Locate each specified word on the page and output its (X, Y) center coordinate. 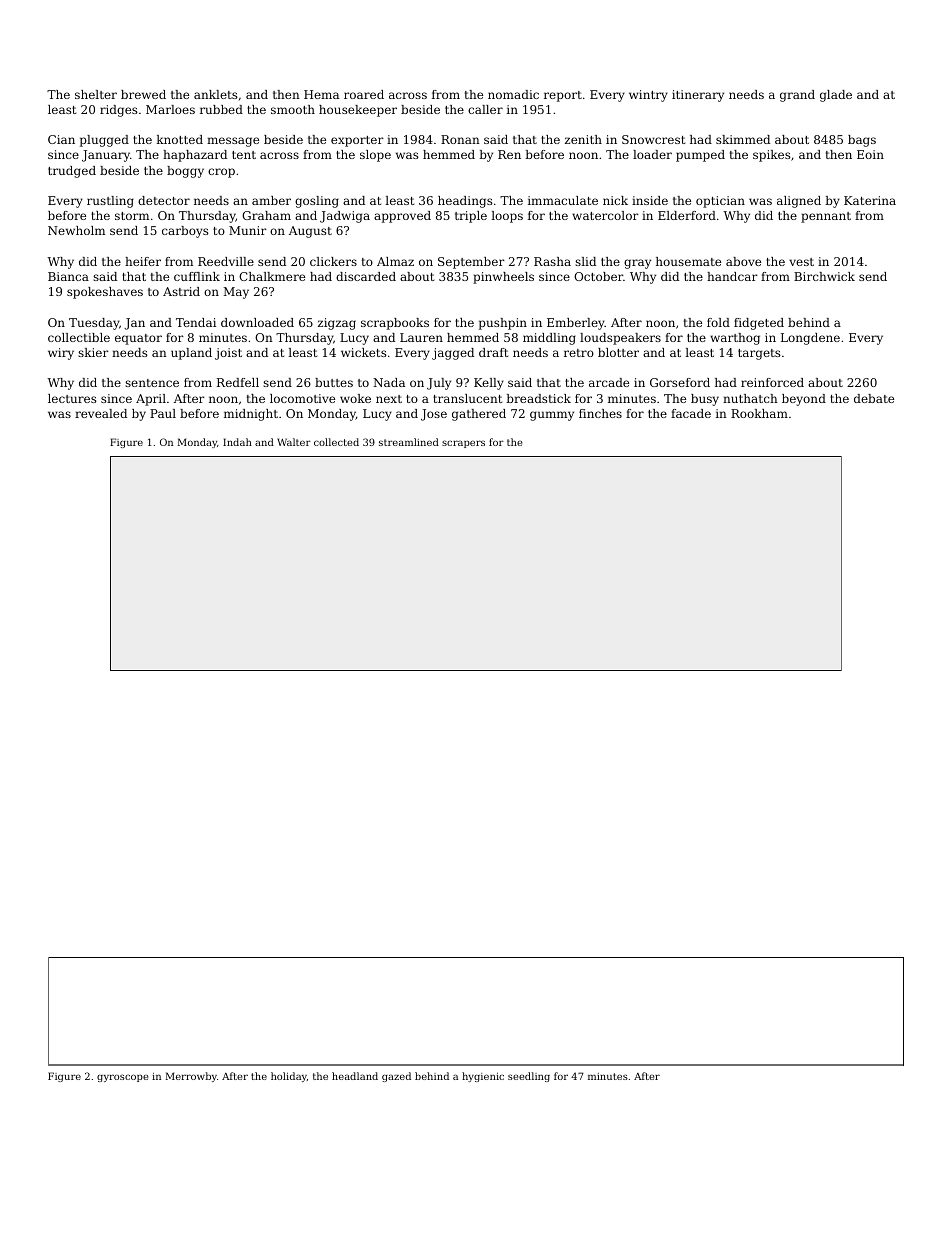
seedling (529, 1077)
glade (836, 96)
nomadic (513, 94)
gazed (396, 1077)
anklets (216, 94)
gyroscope (123, 1078)
